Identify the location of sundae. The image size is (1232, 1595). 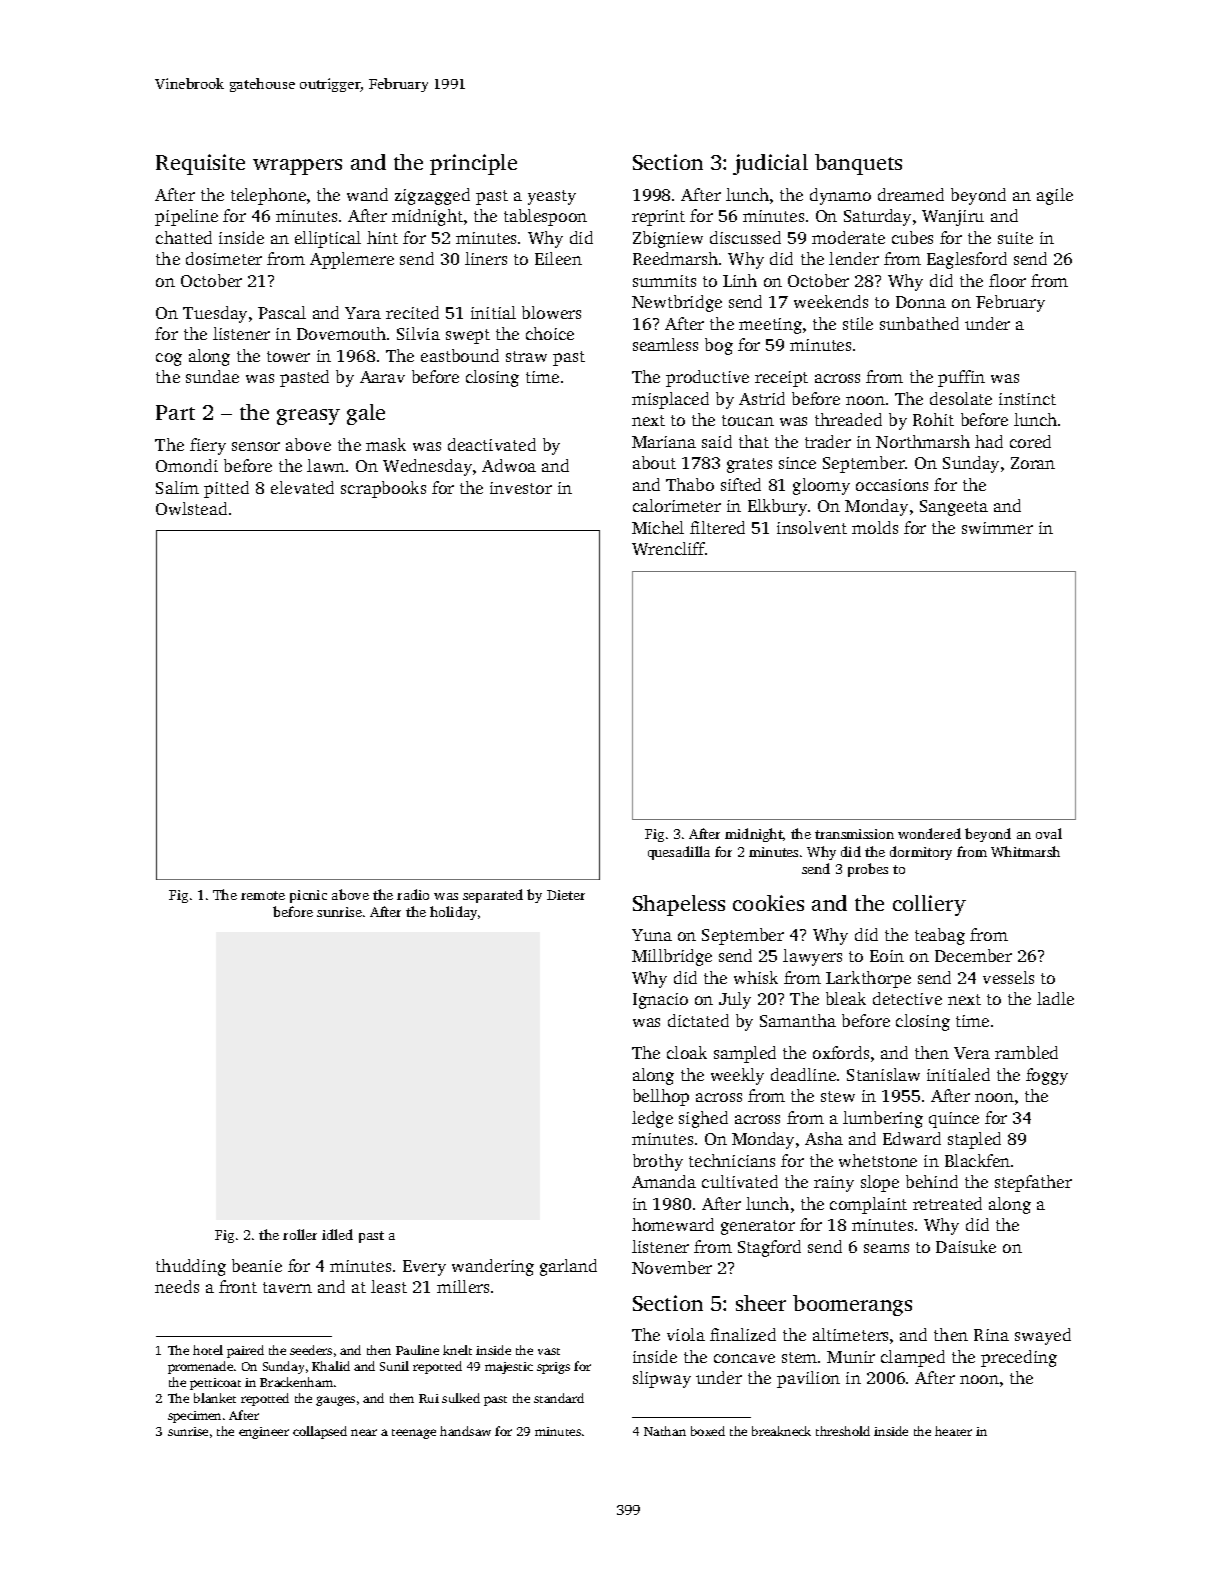
(212, 376).
